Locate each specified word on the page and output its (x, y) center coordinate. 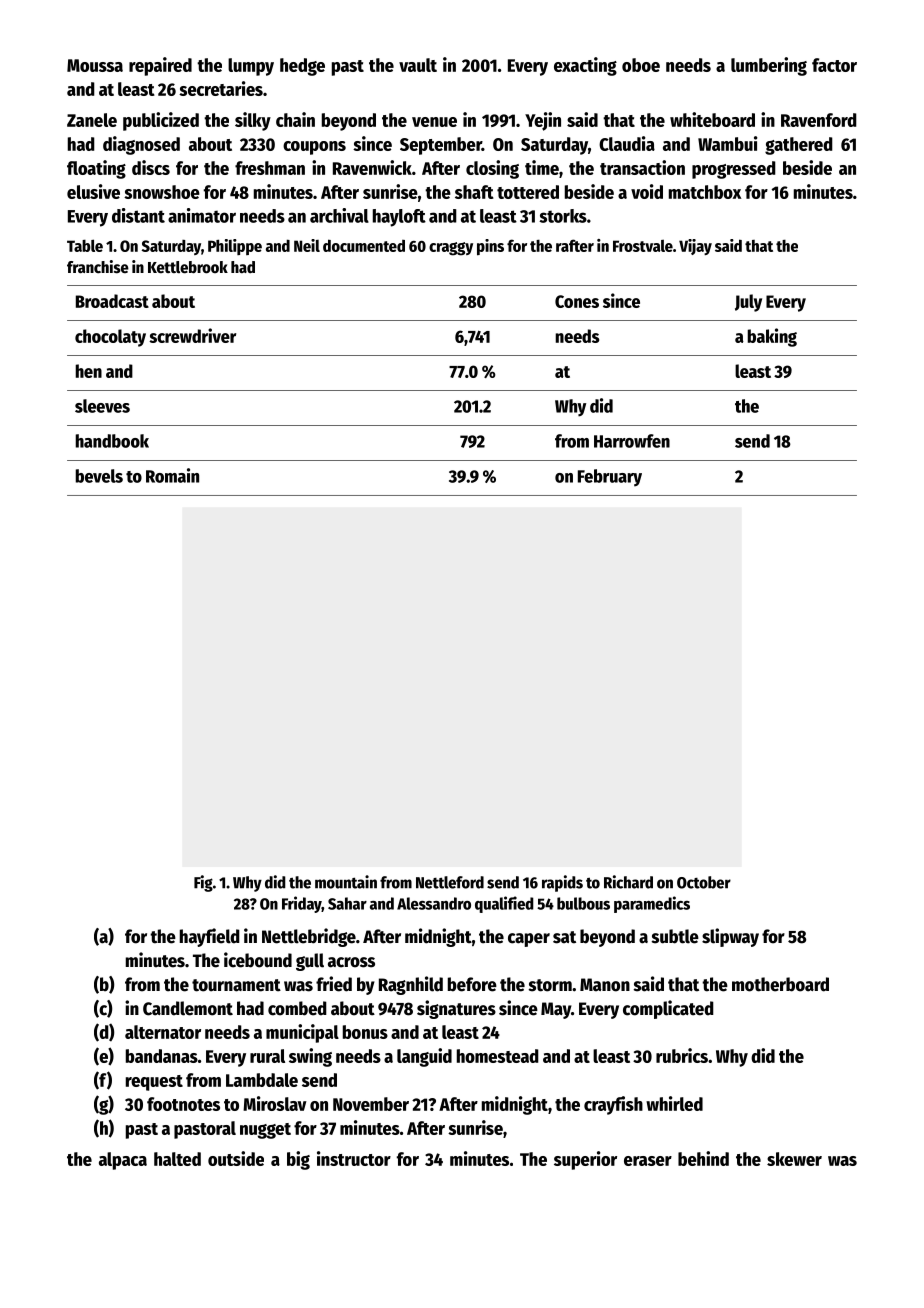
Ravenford (819, 120)
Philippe (235, 247)
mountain (346, 882)
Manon (605, 985)
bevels (99, 476)
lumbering (769, 66)
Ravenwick (372, 167)
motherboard (780, 984)
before (472, 984)
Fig (203, 883)
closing (492, 169)
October (704, 882)
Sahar (347, 903)
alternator (163, 1032)
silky (253, 121)
